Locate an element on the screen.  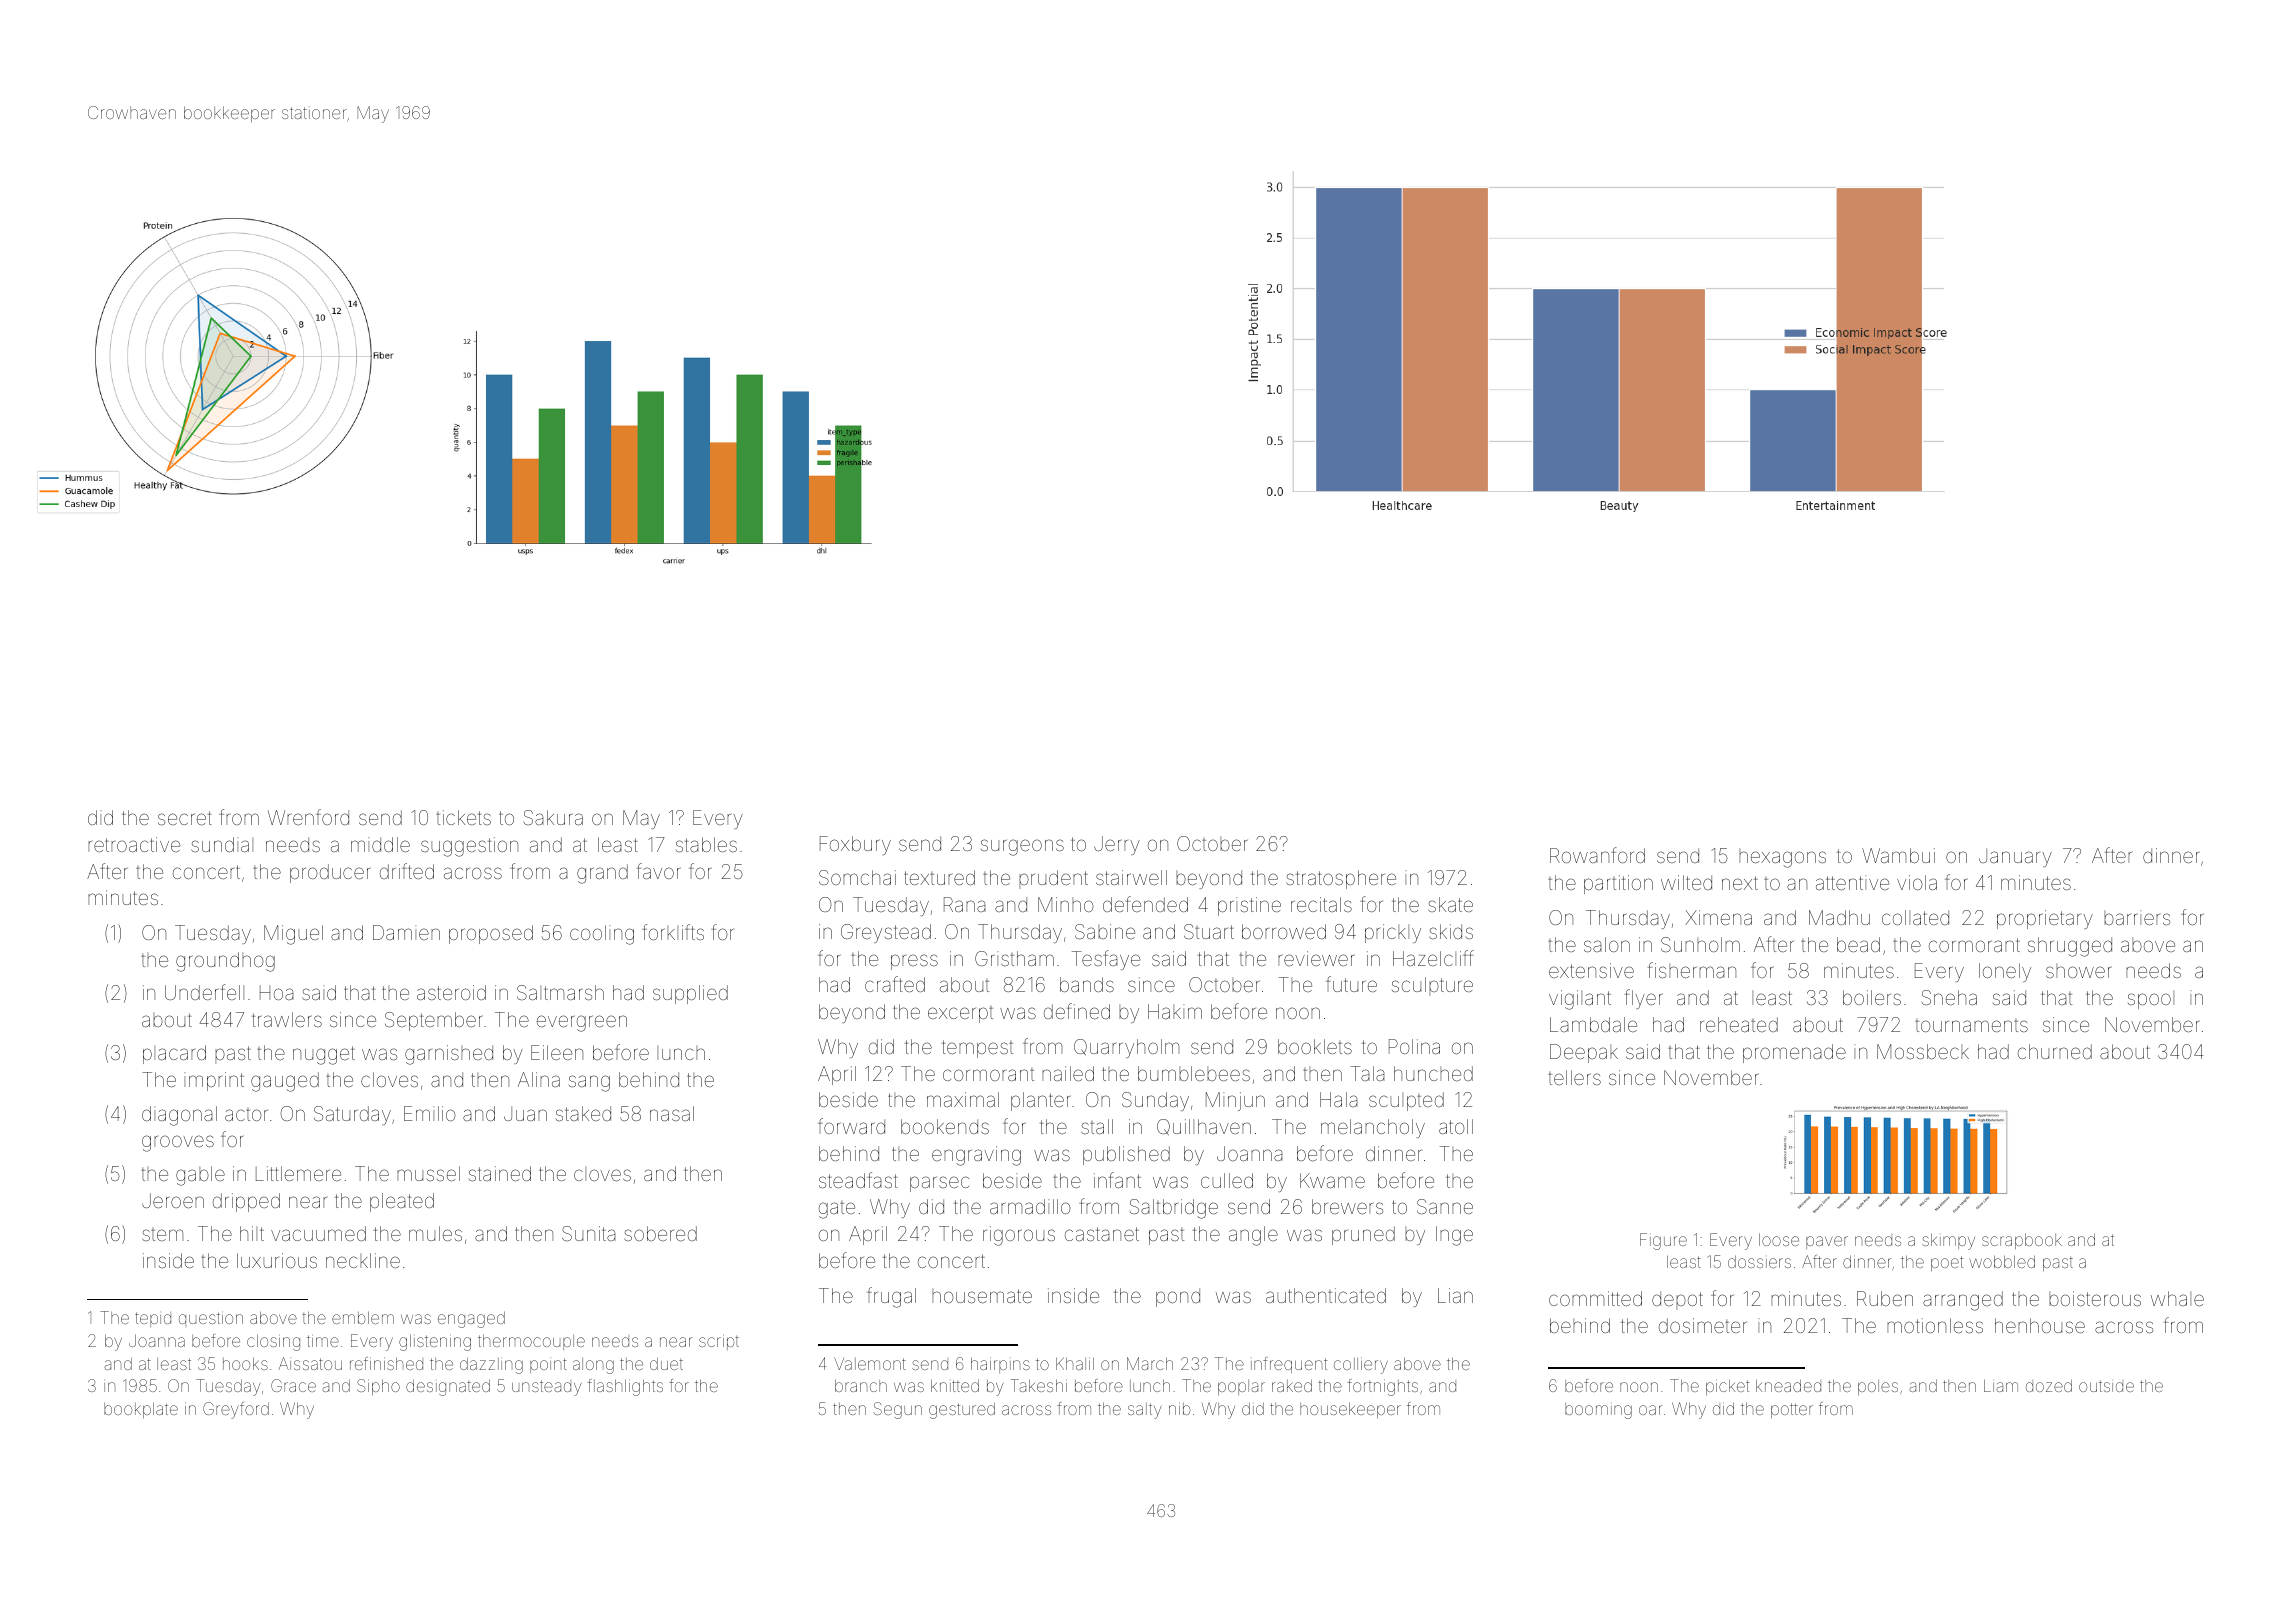
Madhu is located at coordinates (1839, 917).
